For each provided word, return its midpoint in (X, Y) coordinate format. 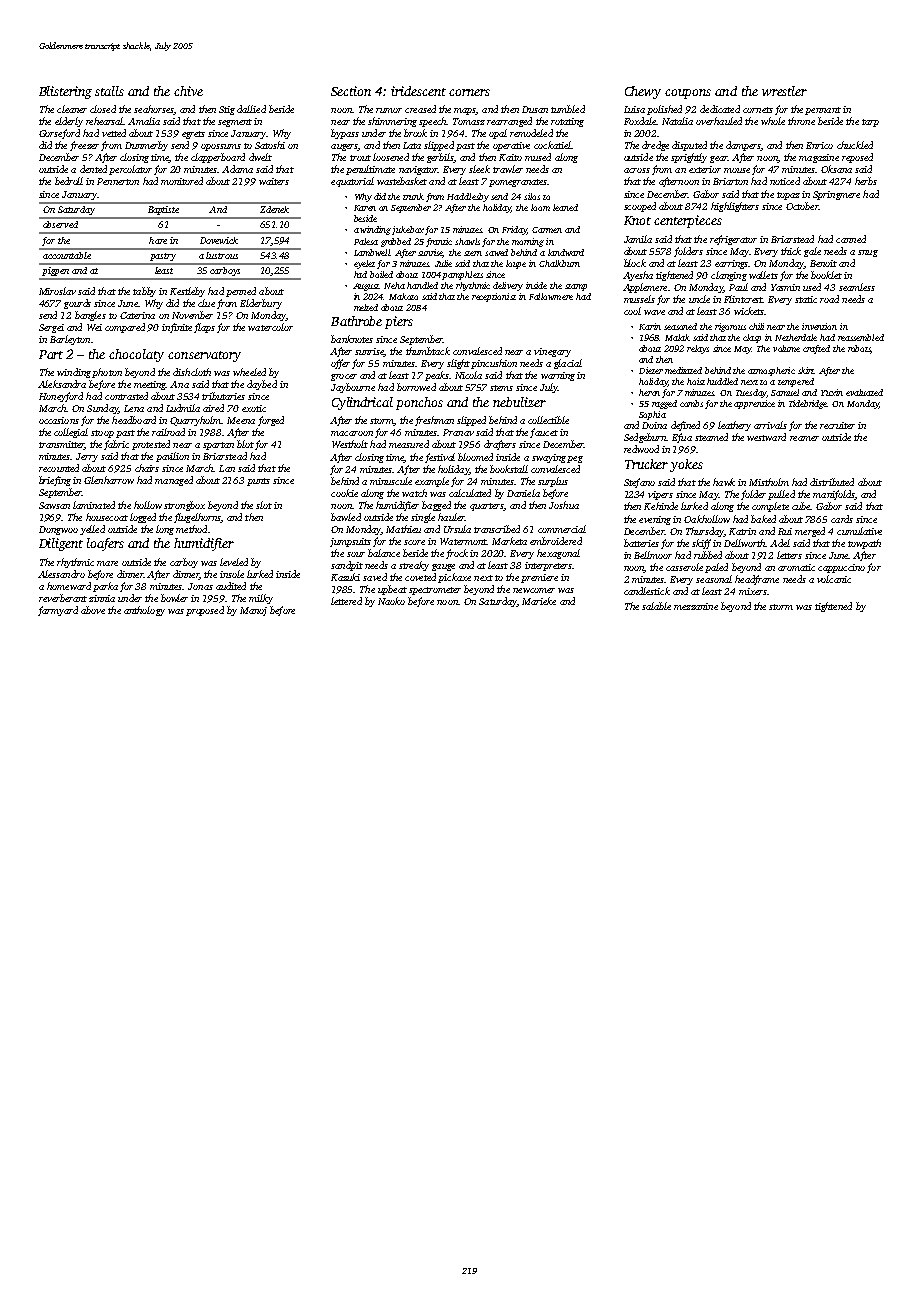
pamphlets (462, 275)
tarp (870, 123)
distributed (832, 482)
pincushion (494, 364)
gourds (77, 304)
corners (469, 92)
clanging (729, 276)
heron (649, 392)
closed (103, 109)
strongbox (184, 506)
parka (105, 587)
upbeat (392, 590)
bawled (346, 517)
